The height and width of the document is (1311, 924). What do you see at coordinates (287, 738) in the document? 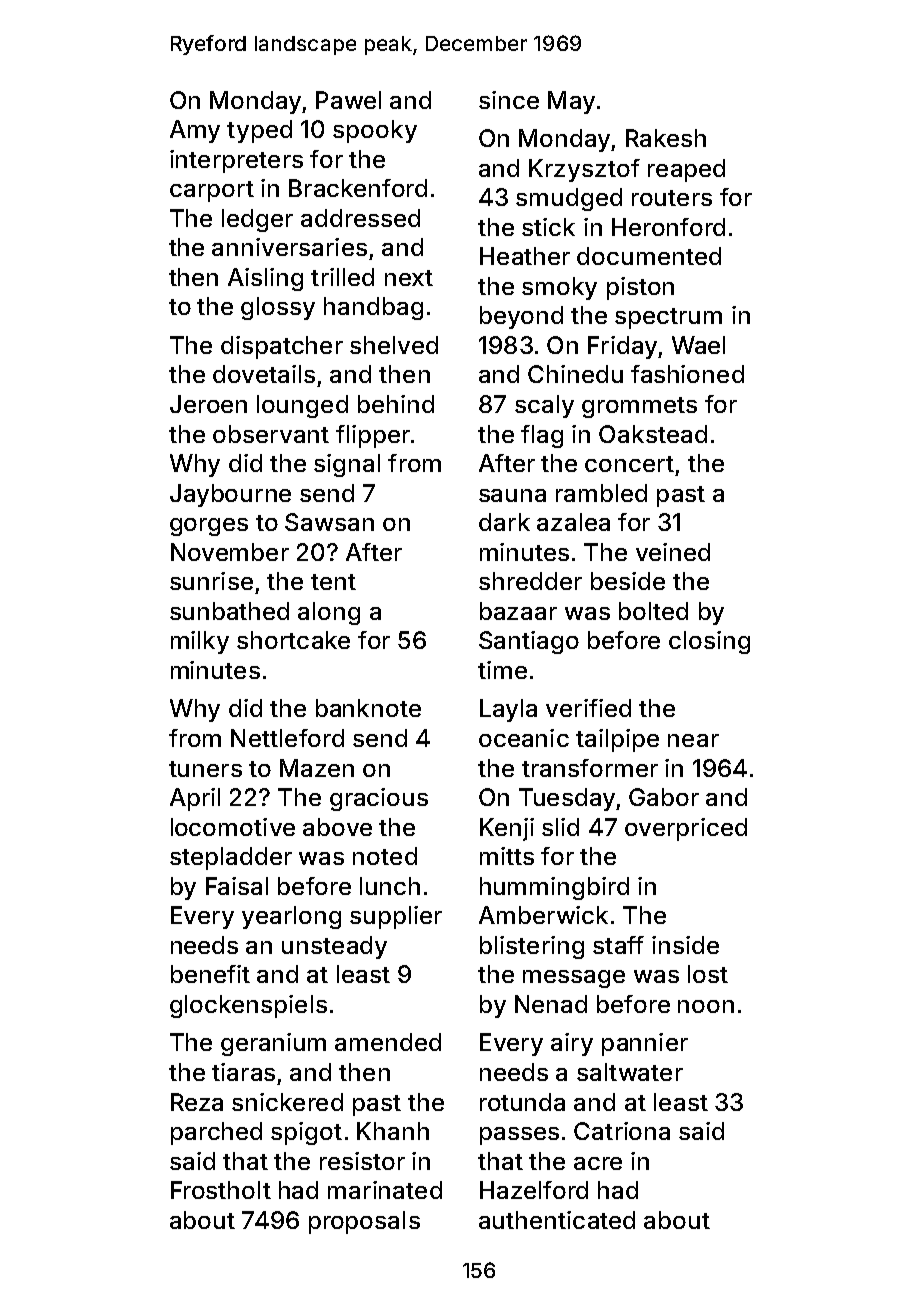
I see `Nettleford` at bounding box center [287, 738].
